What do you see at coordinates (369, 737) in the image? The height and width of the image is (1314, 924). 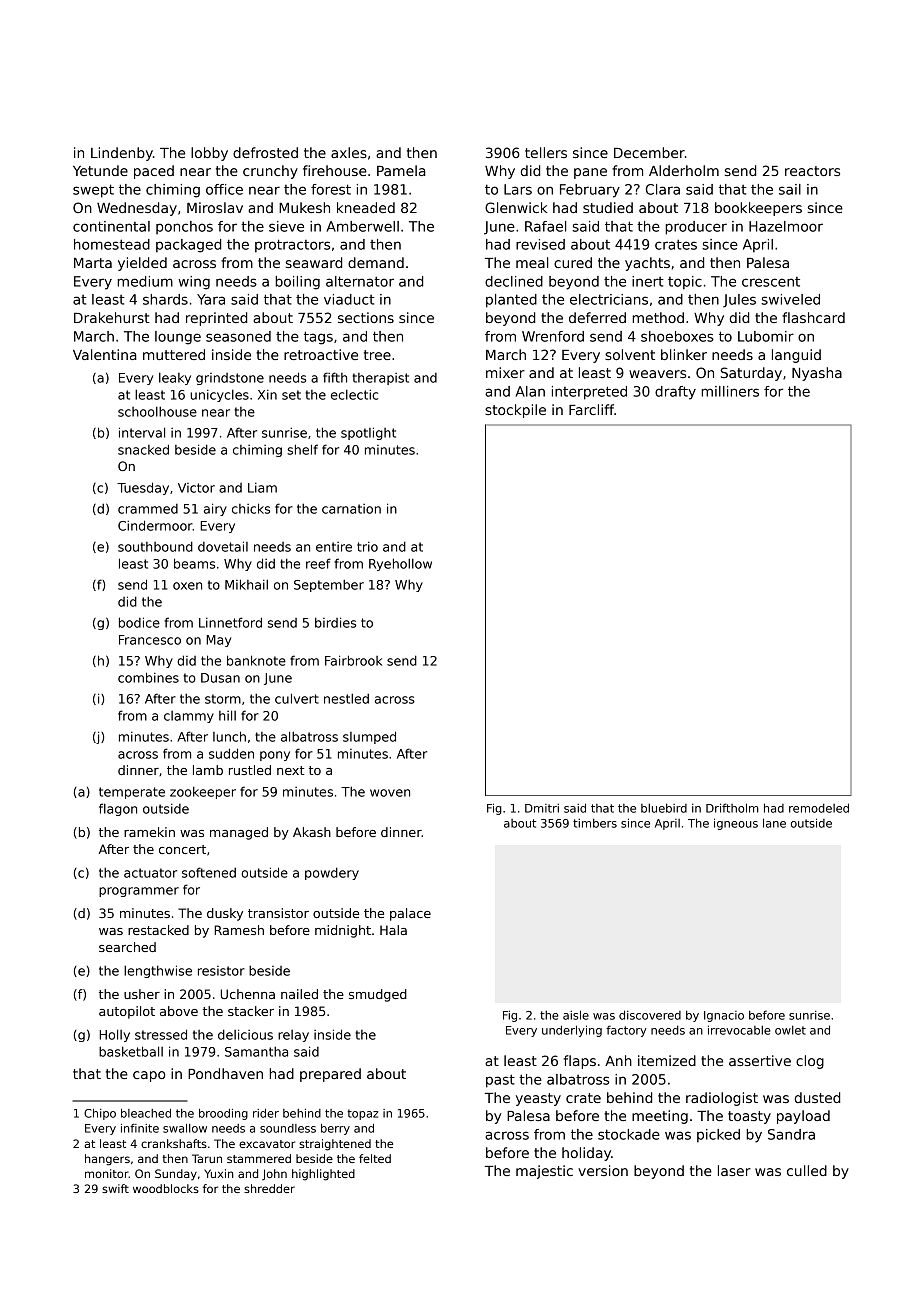 I see `slumped` at bounding box center [369, 737].
